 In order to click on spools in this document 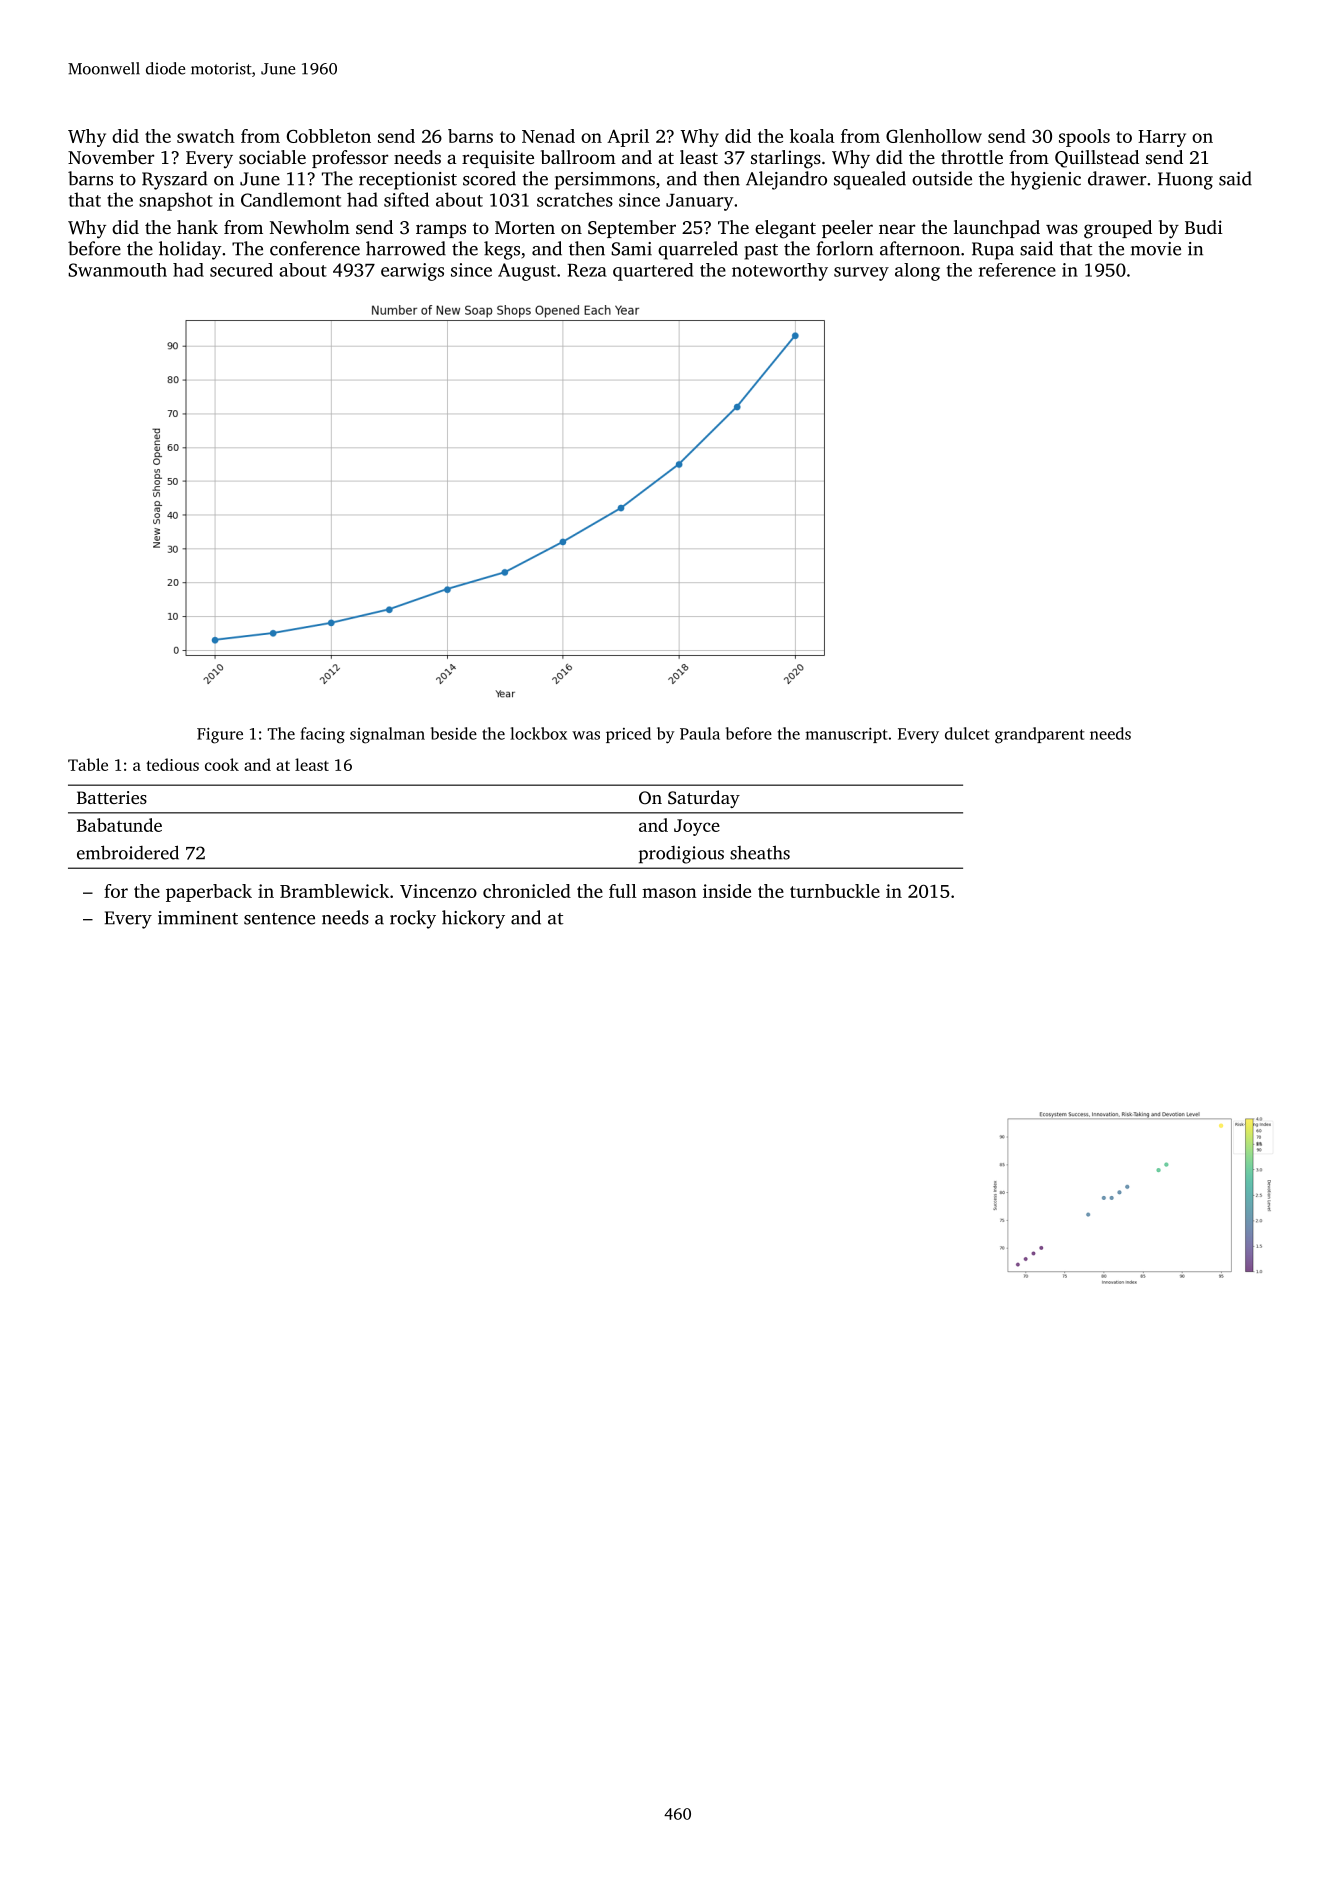, I will do `click(1084, 138)`.
